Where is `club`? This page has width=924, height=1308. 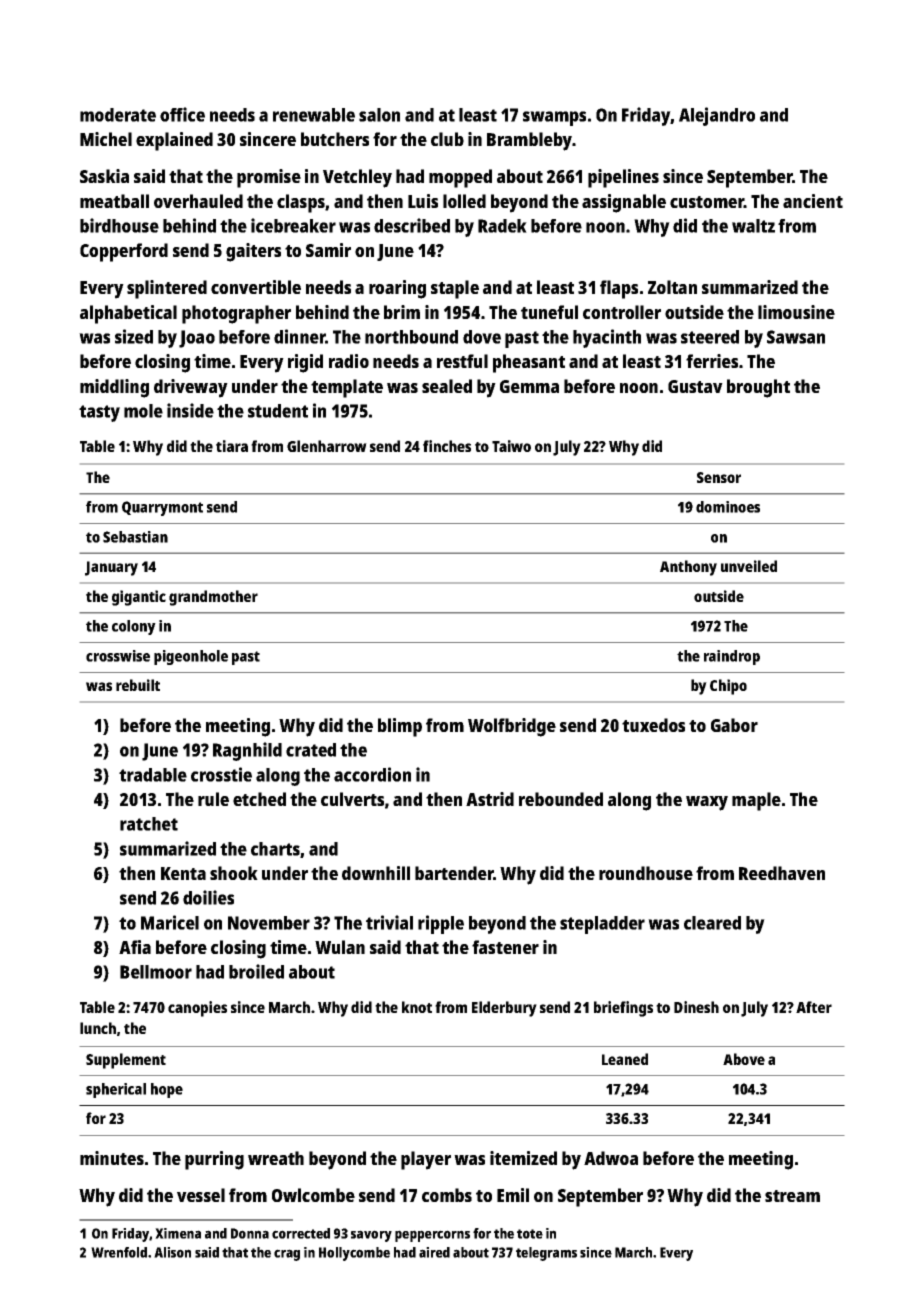 club is located at coordinates (447, 139).
